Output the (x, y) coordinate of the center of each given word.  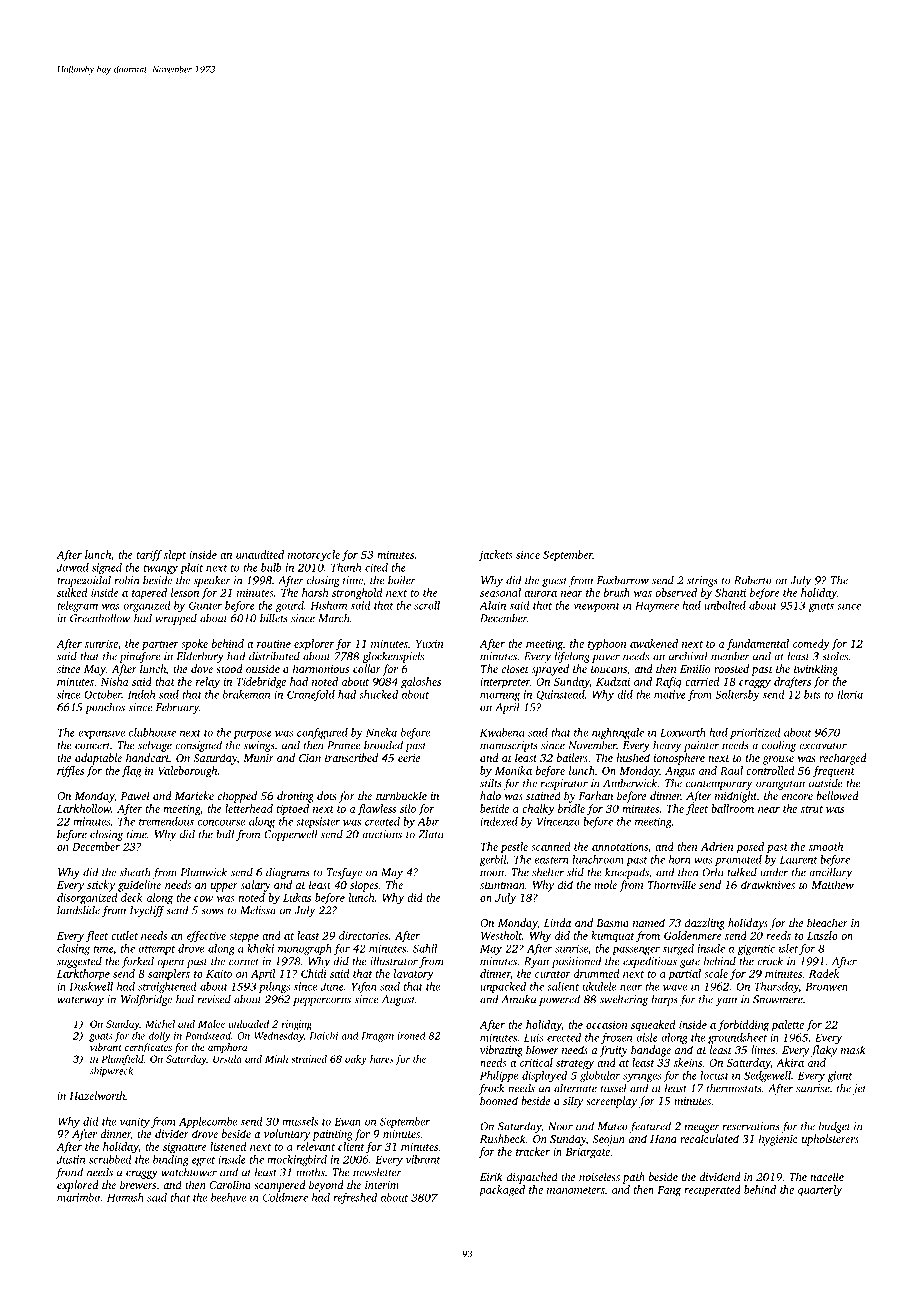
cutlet (124, 935)
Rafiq (668, 683)
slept (175, 556)
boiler (402, 580)
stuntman (502, 885)
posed (750, 848)
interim (382, 1185)
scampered (279, 1186)
